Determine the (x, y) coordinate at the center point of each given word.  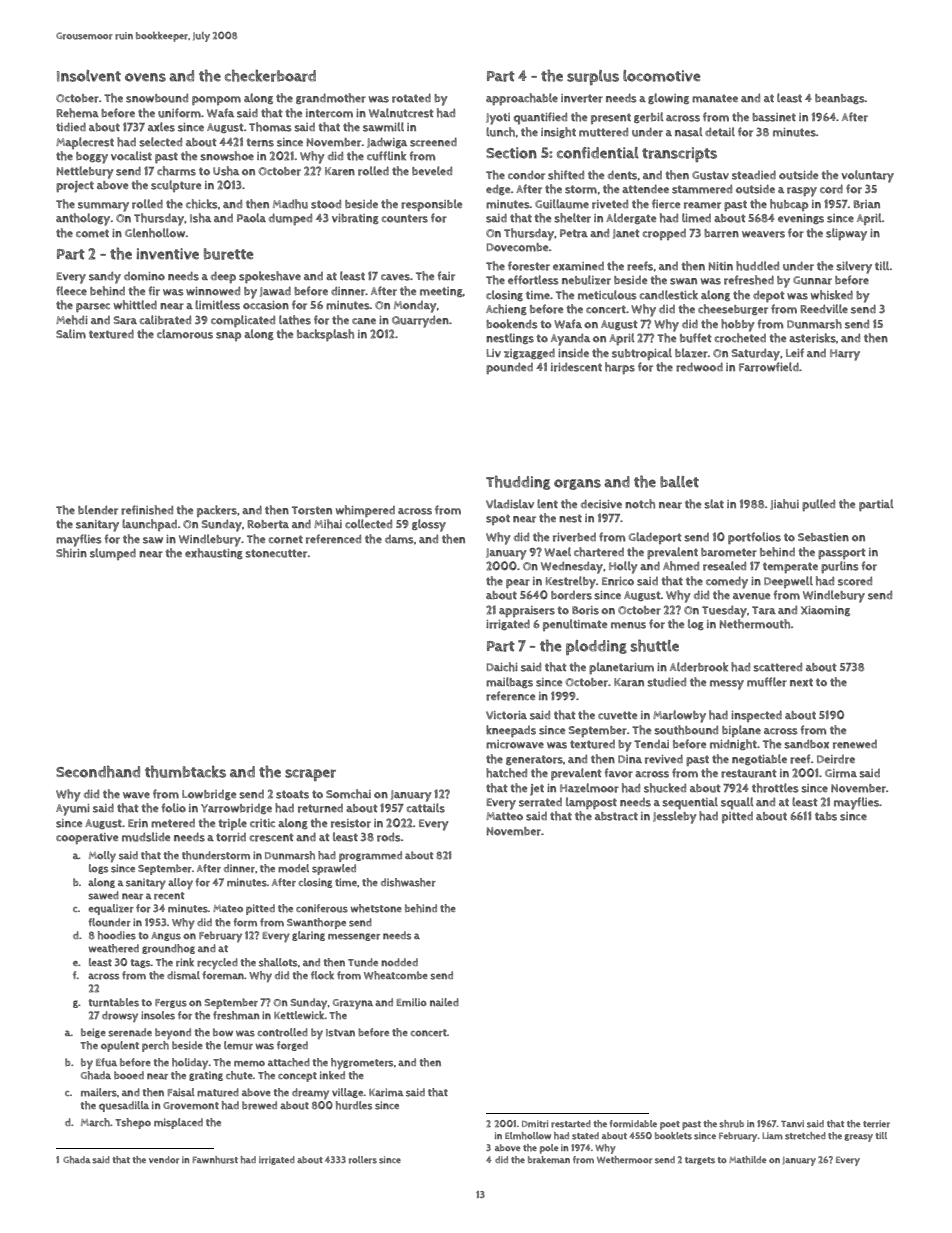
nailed (444, 1002)
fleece (71, 290)
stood (326, 204)
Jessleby (675, 817)
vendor (164, 1160)
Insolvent (89, 76)
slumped (113, 554)
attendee (645, 188)
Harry (845, 355)
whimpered (365, 511)
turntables (114, 1002)
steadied (754, 175)
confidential (598, 153)
